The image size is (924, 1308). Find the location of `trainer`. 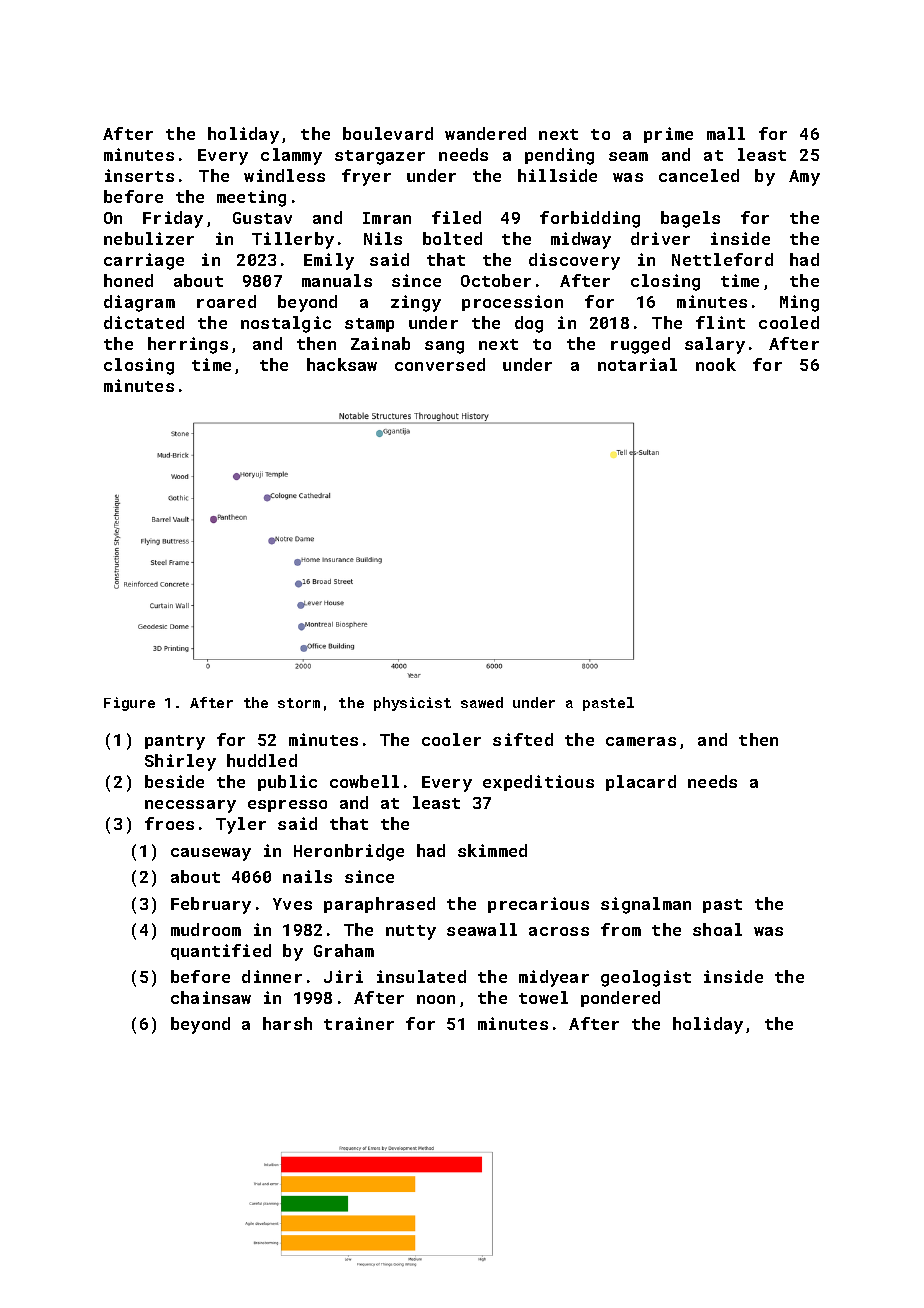

trainer is located at coordinates (359, 1023).
